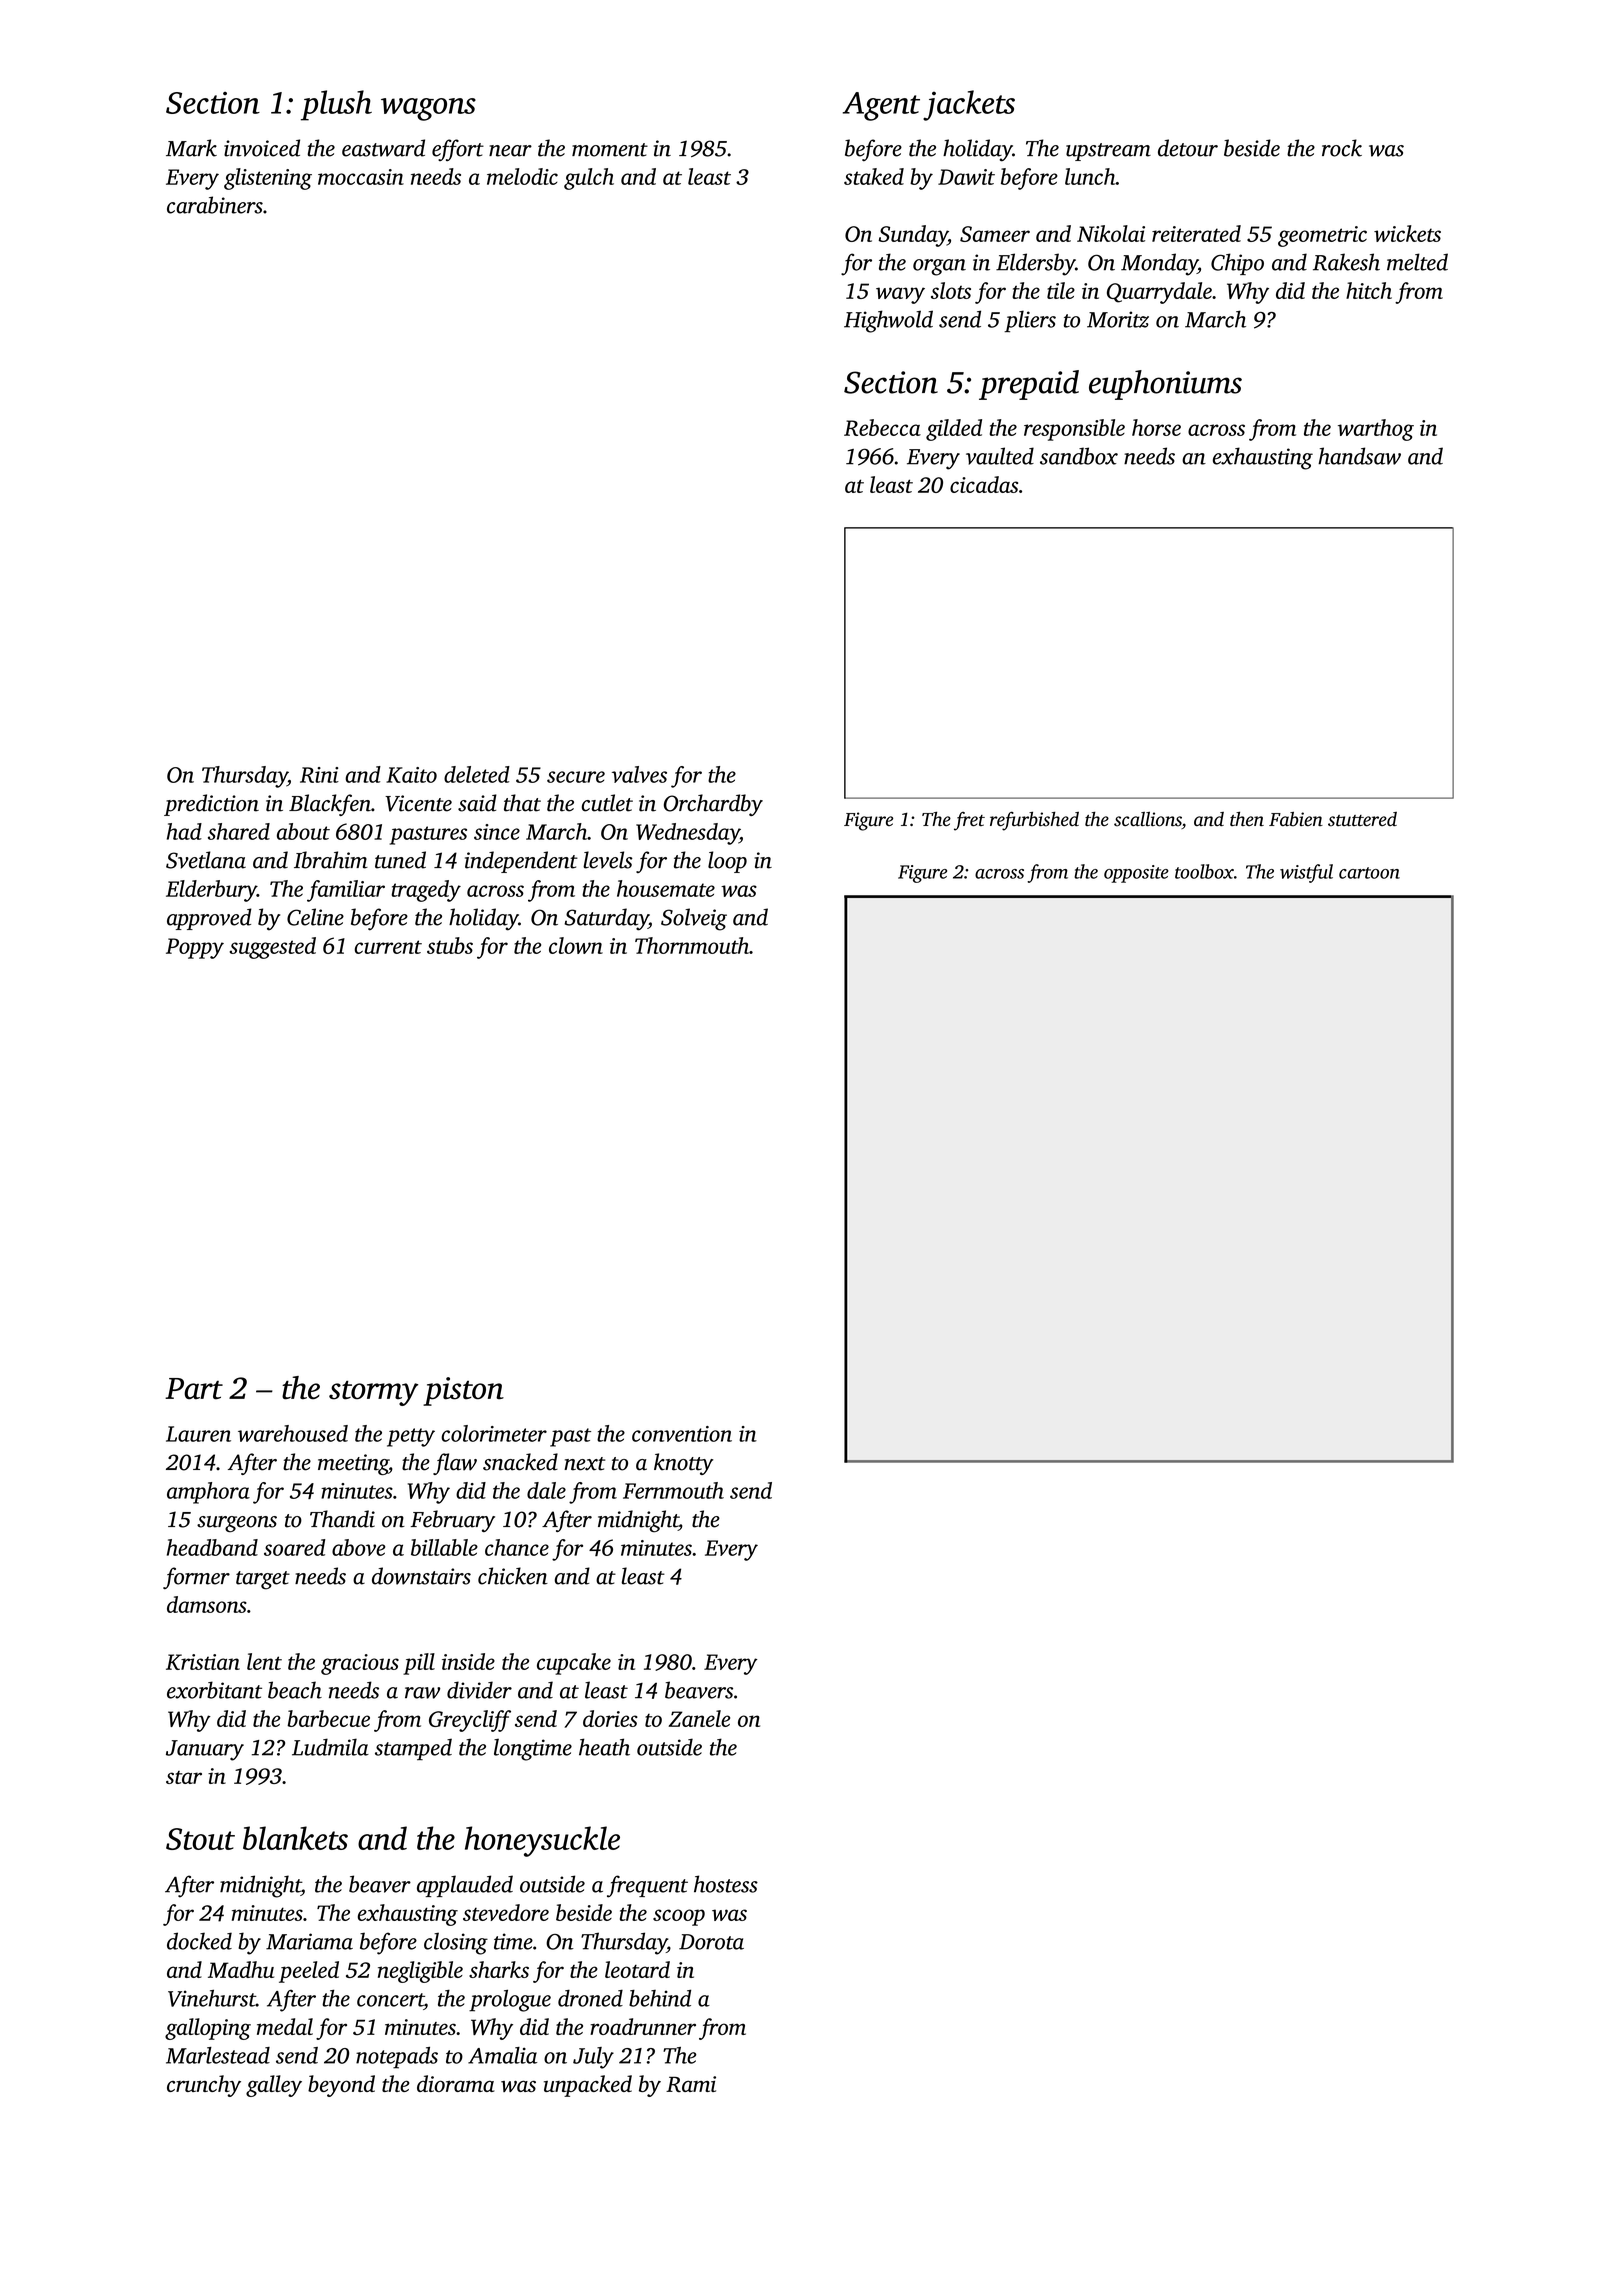 The width and height of the image is (1620, 2292). I want to click on Dorota, so click(711, 1942).
